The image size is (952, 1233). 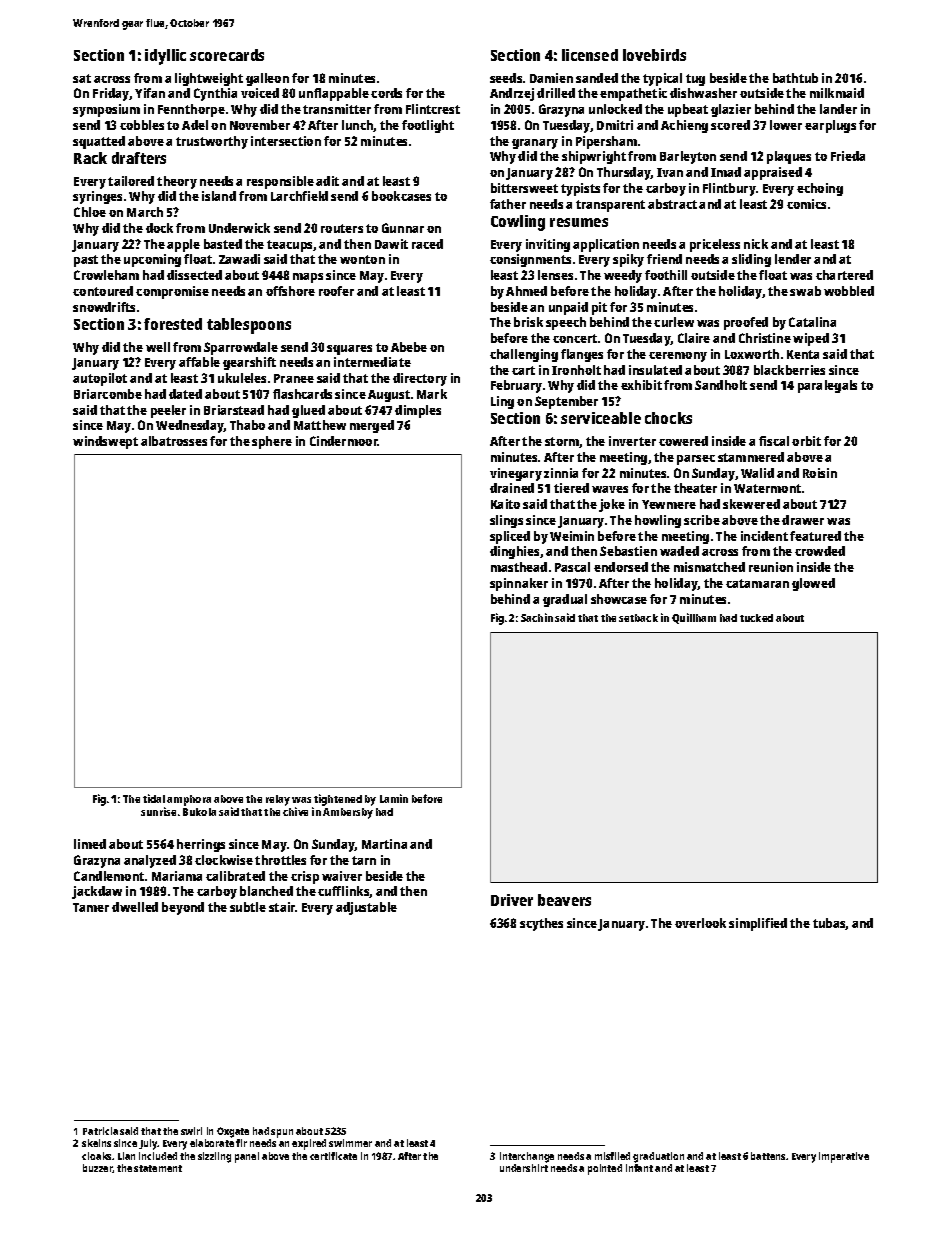 What do you see at coordinates (606, 142) in the screenshot?
I see `Pipersham` at bounding box center [606, 142].
